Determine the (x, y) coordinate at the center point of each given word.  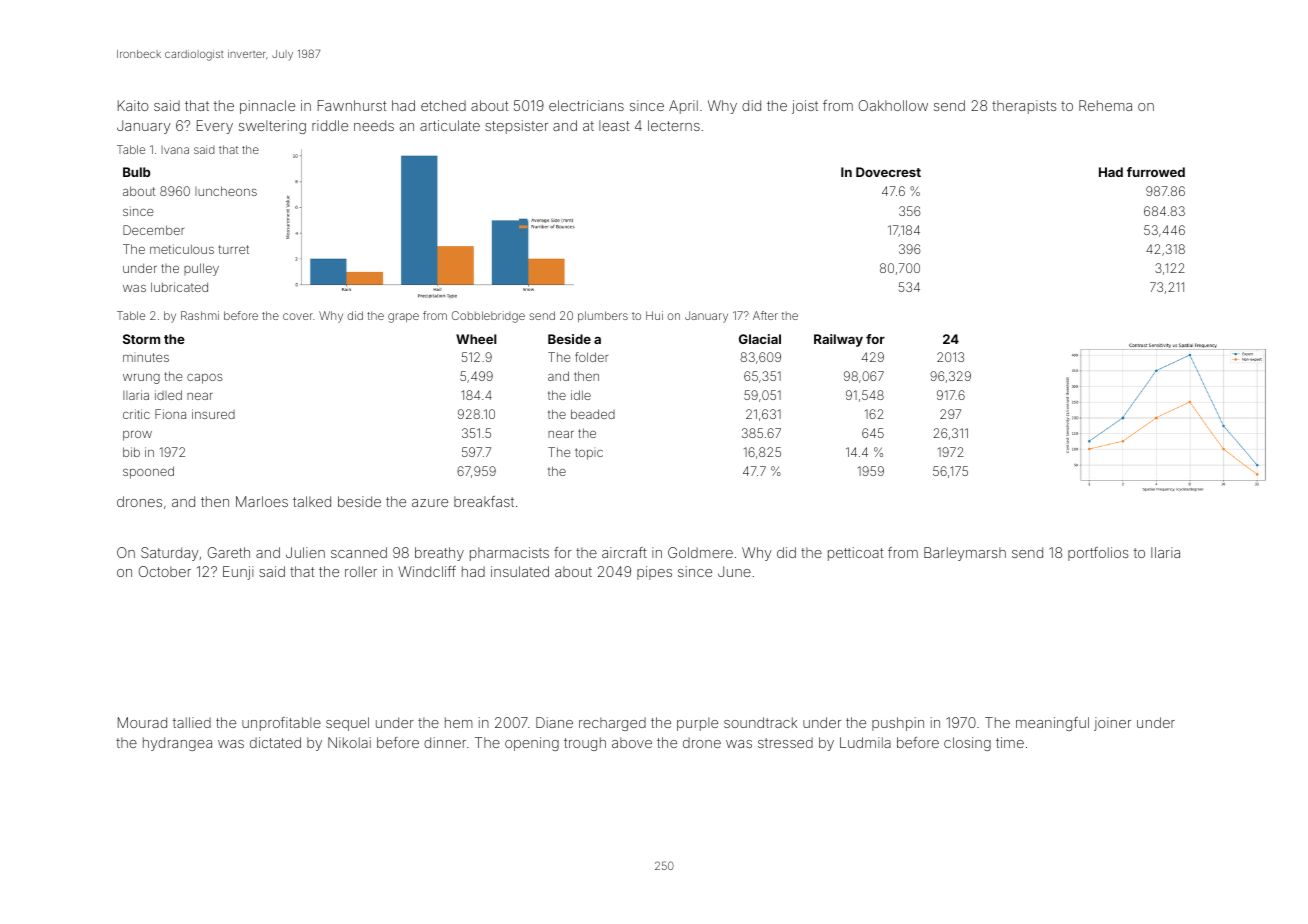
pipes (654, 573)
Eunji (238, 573)
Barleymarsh (965, 554)
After (765, 315)
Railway (838, 340)
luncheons (226, 191)
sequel (347, 724)
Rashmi (200, 315)
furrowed (1156, 172)
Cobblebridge (488, 317)
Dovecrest (888, 172)
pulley (201, 269)
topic (589, 454)
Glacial (760, 339)
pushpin (898, 724)
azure (430, 503)
